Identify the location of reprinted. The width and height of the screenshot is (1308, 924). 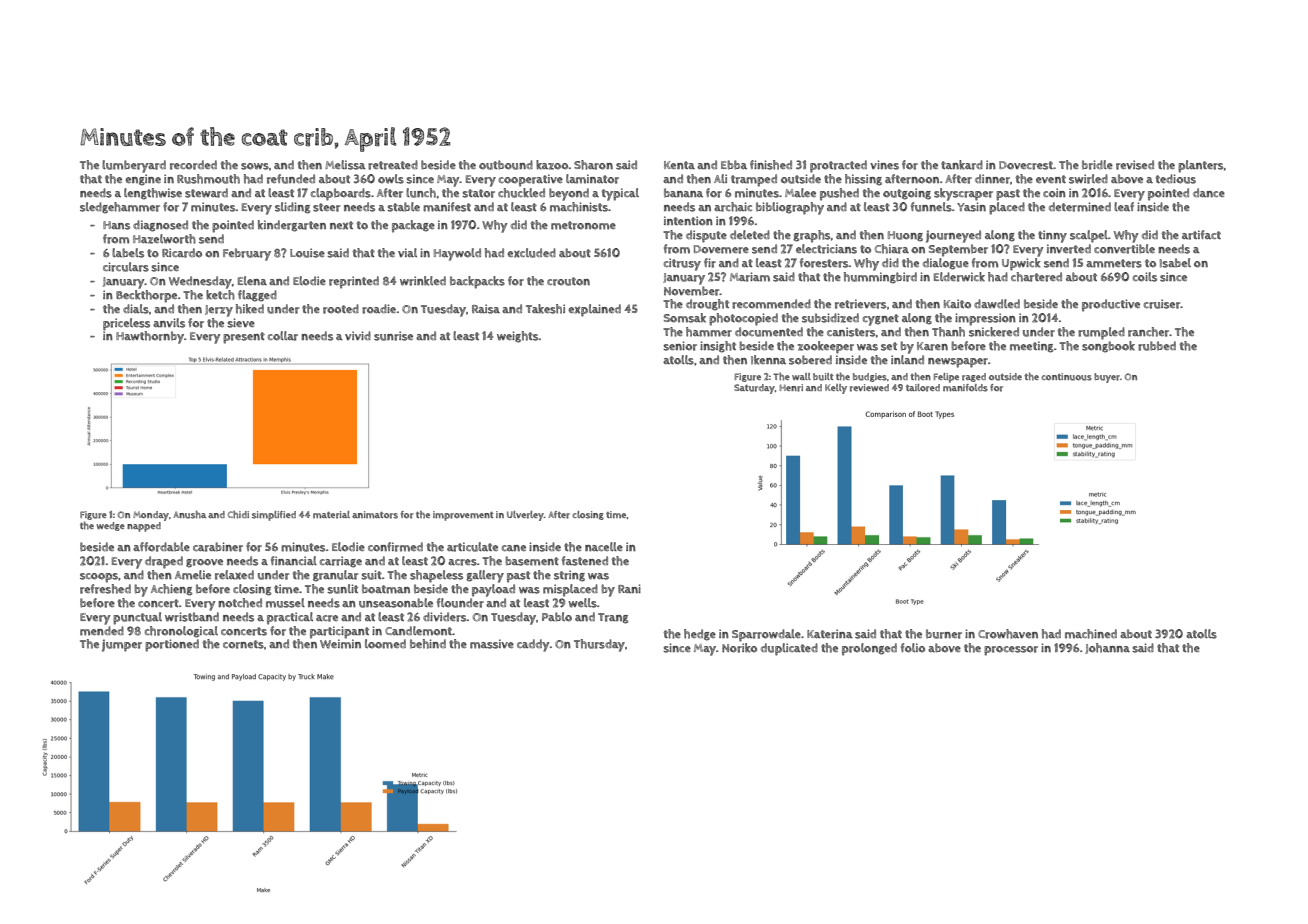
(354, 282).
